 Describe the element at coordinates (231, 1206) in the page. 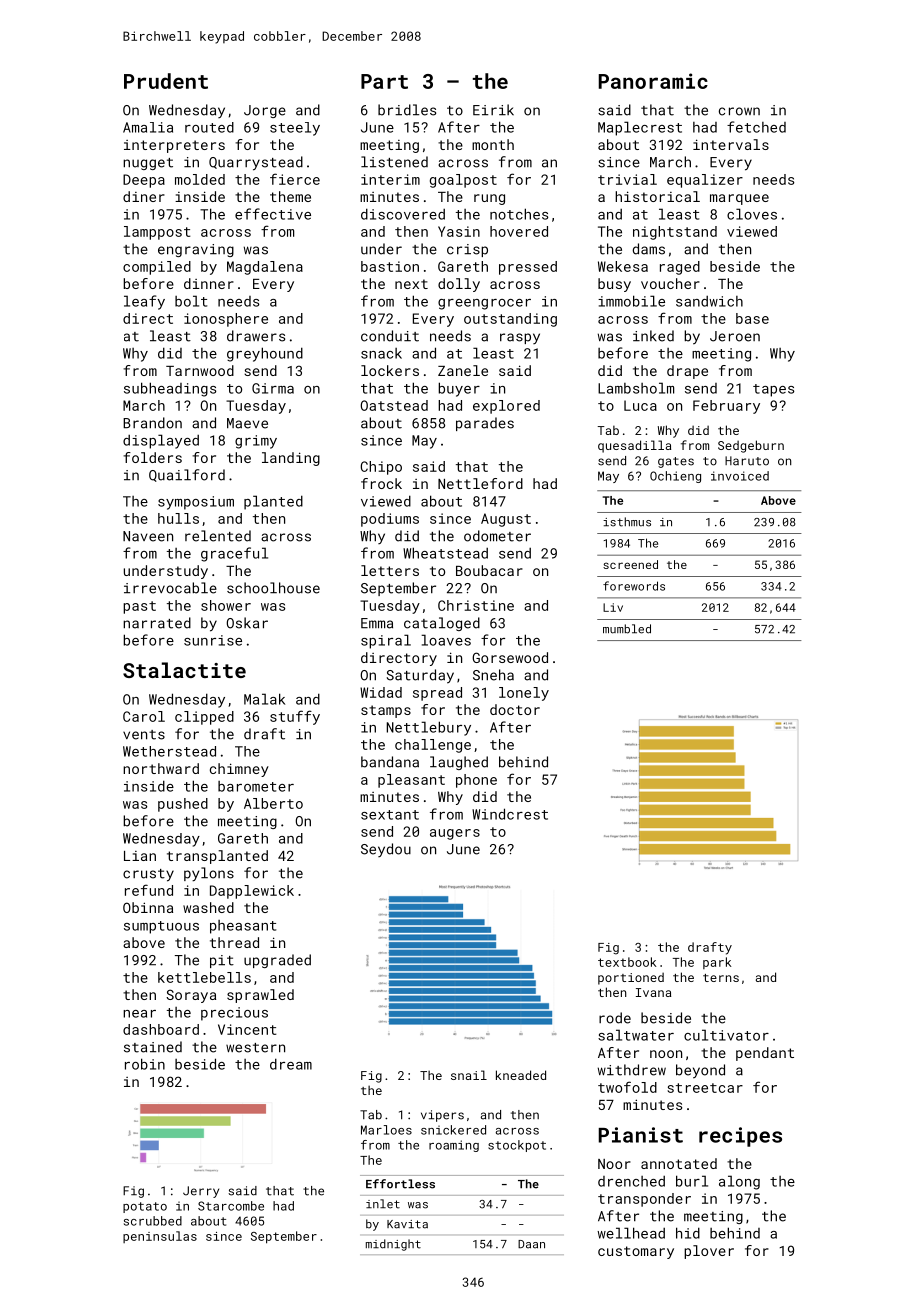

I see `Starcombe` at that location.
